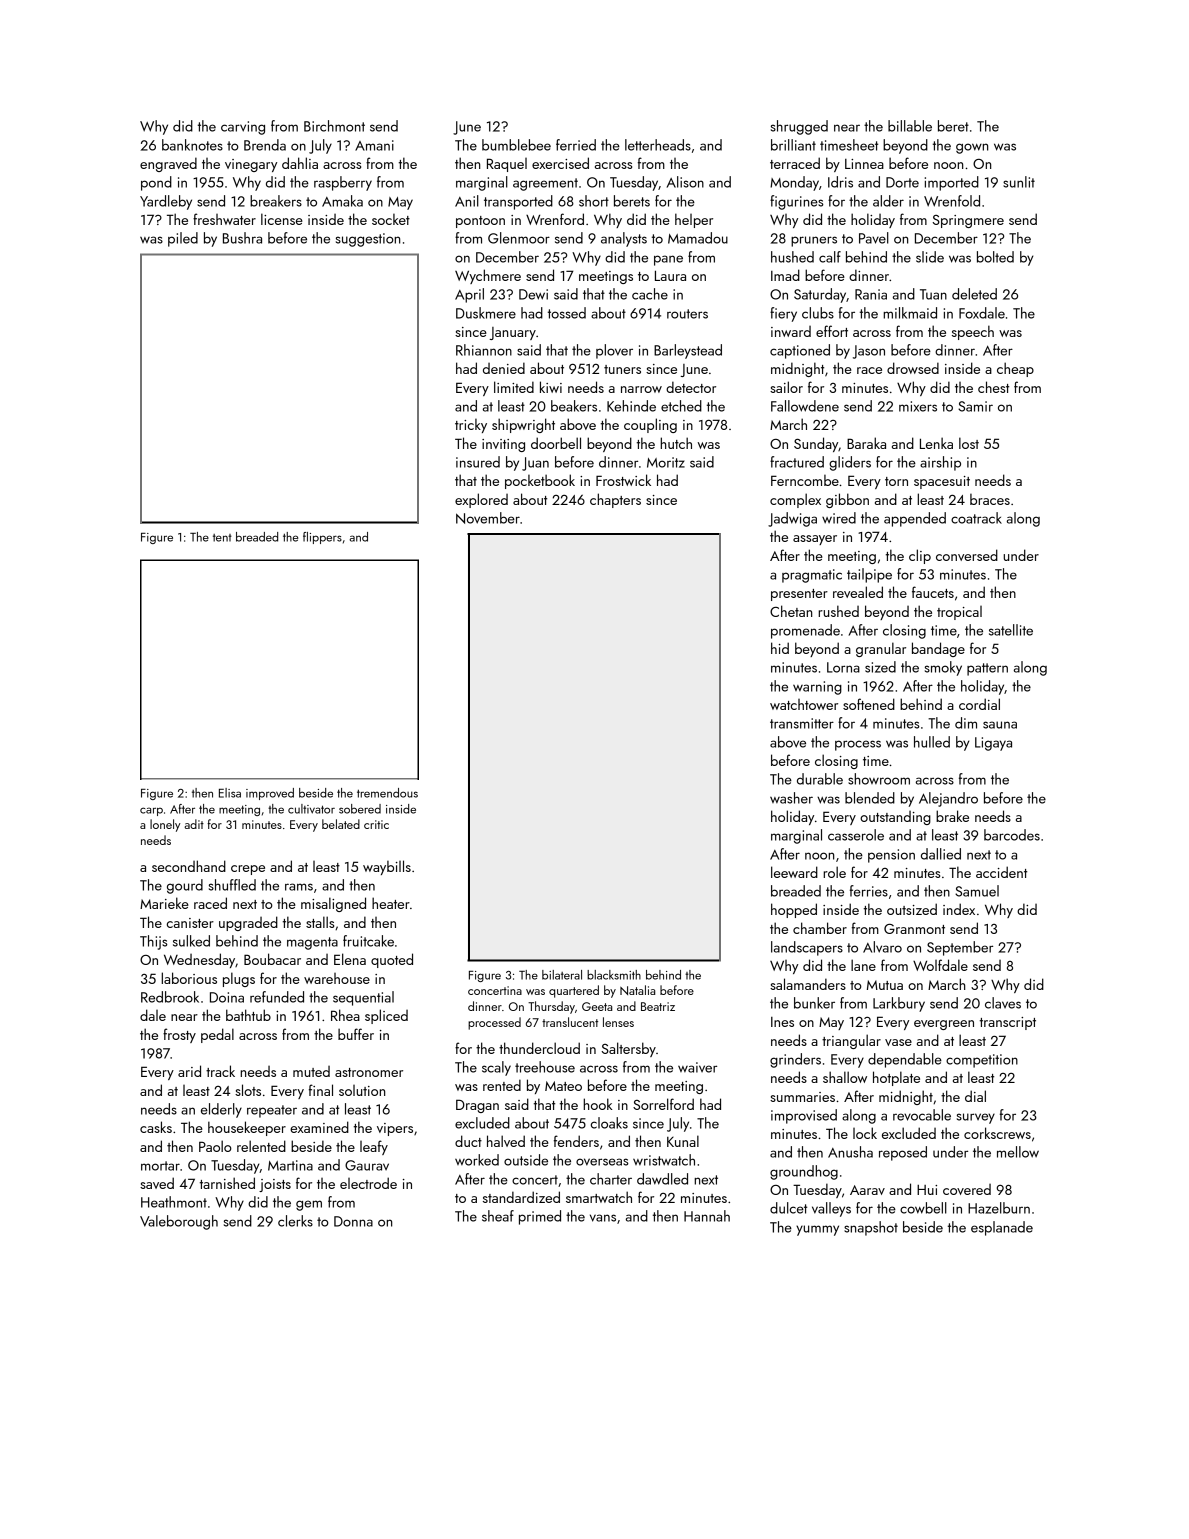 This image has height=1539, width=1189. What do you see at coordinates (516, 145) in the image?
I see `bumblebee` at bounding box center [516, 145].
